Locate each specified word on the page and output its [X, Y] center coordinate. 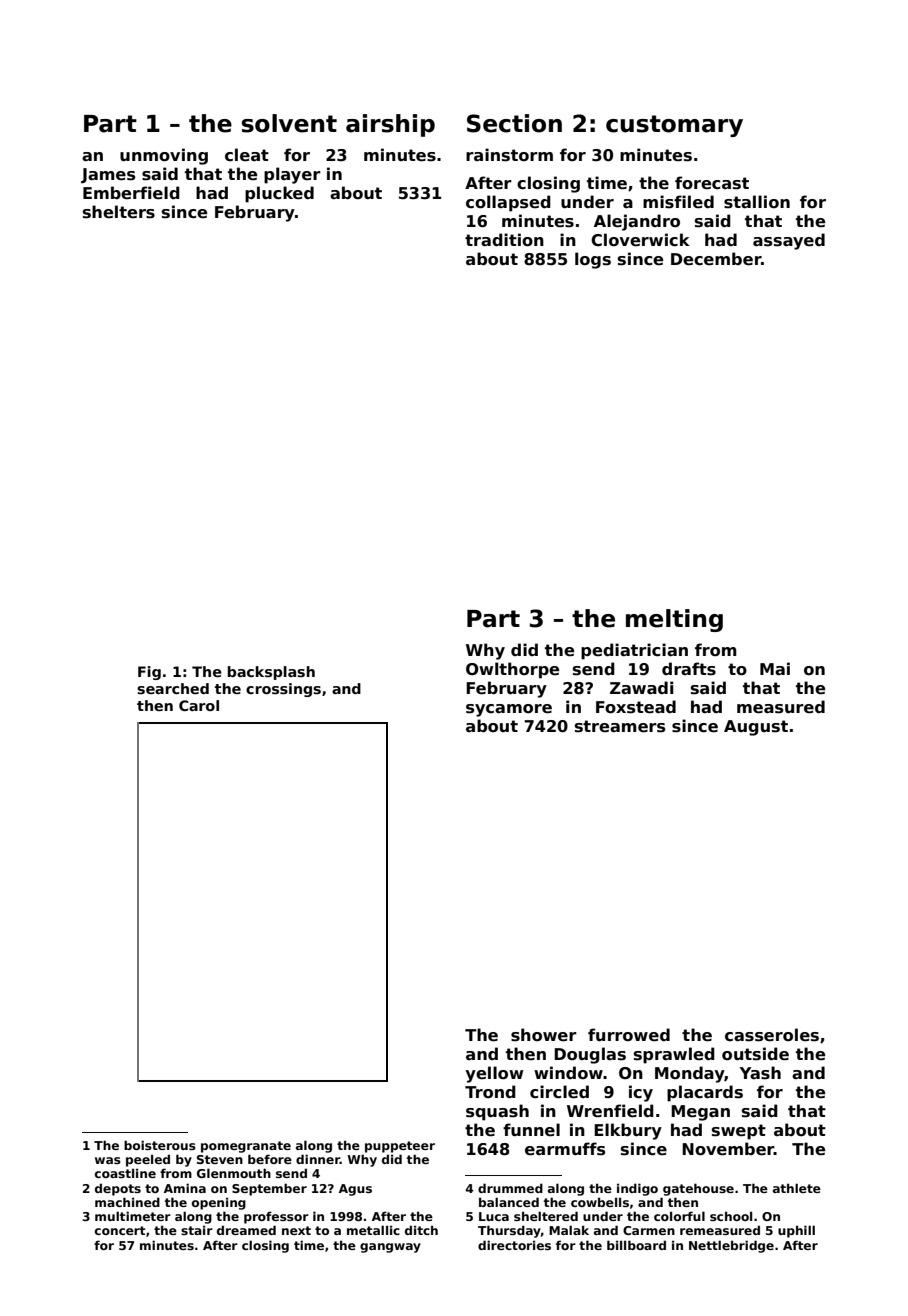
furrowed [629, 1034]
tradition [504, 240]
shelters [119, 212]
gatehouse [698, 1189]
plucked [279, 194]
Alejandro [637, 222]
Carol [199, 705]
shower [544, 1035]
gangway [390, 1248]
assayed [789, 241]
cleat [247, 154]
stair [197, 1230]
